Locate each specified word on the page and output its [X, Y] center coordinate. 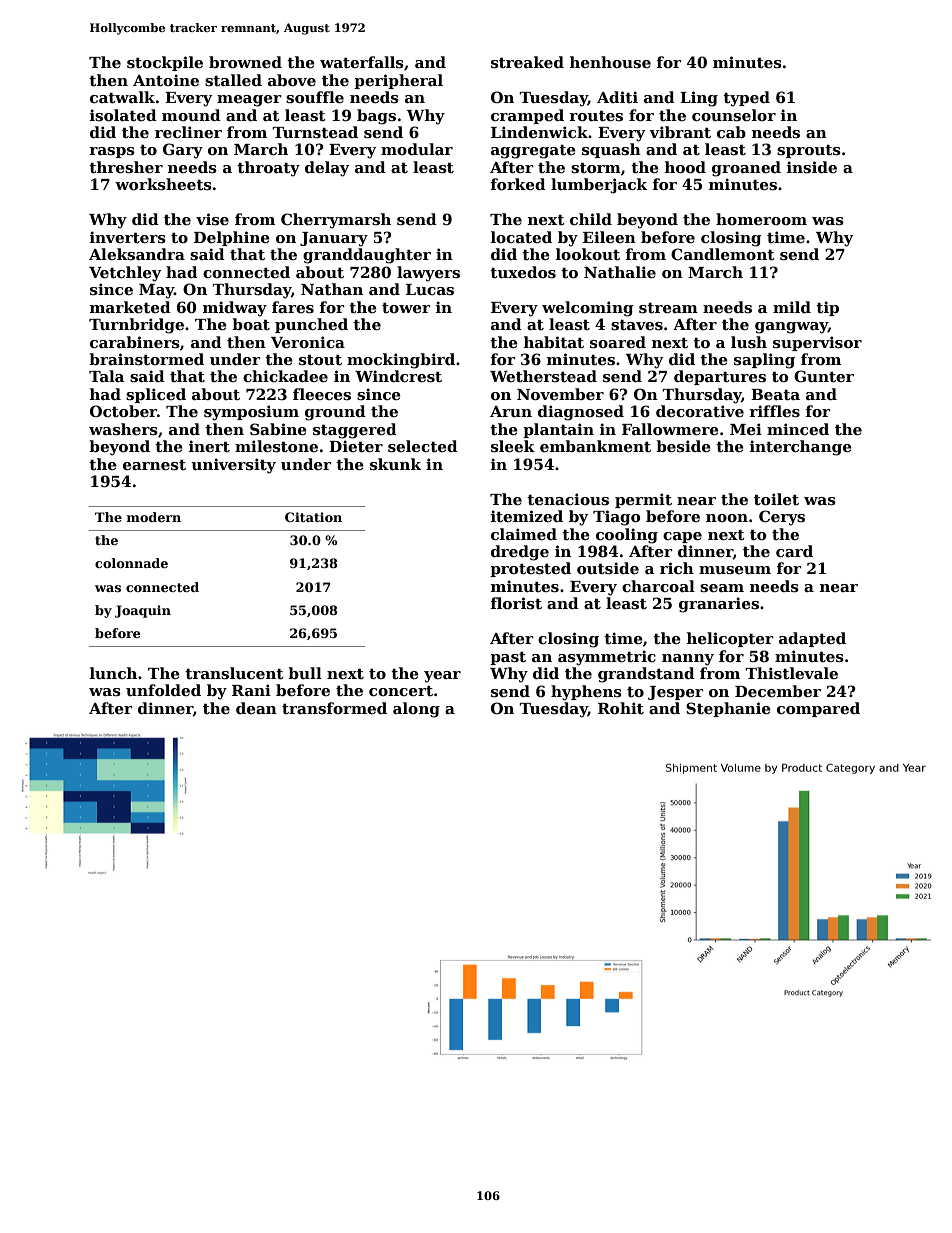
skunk [395, 464]
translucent [234, 673]
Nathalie [620, 272]
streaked [527, 62]
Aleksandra [137, 254]
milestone [276, 446]
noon [727, 518]
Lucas [430, 289]
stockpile [165, 63]
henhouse [610, 62]
